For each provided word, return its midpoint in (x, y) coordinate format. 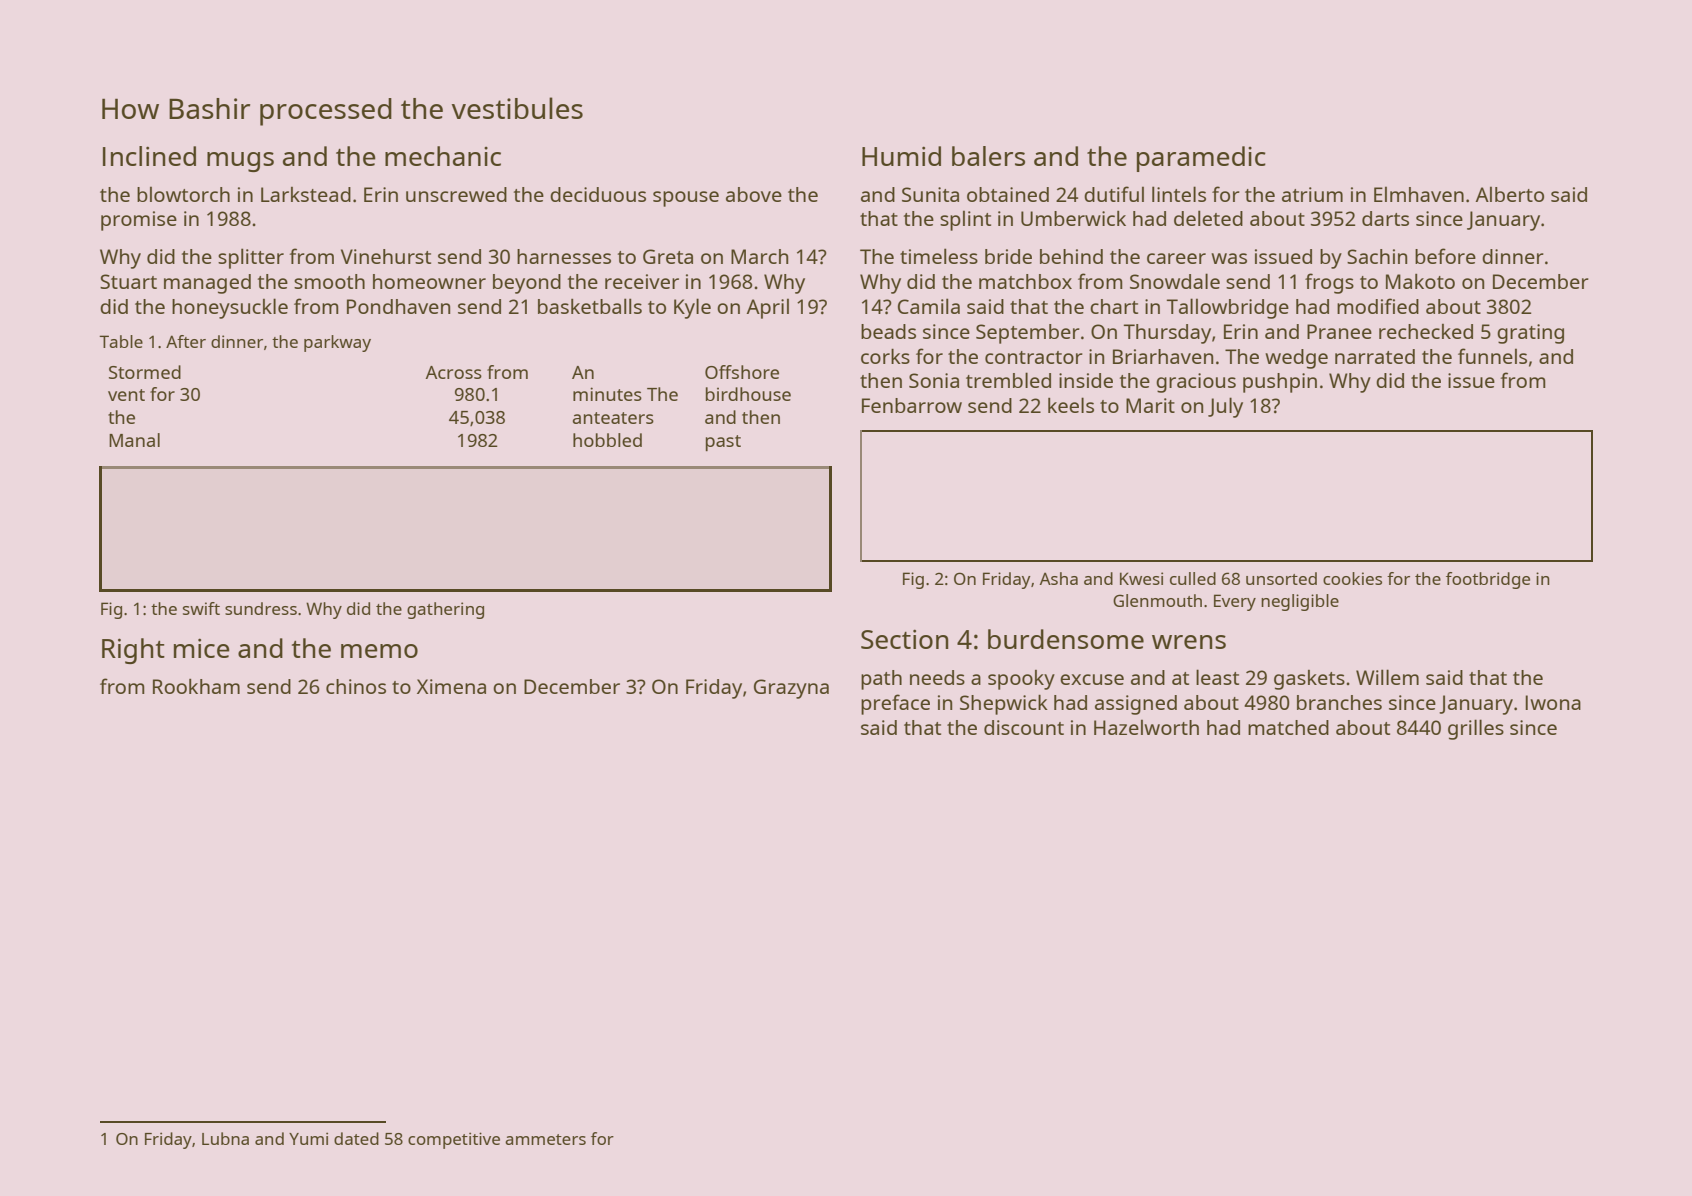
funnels (1492, 356)
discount (1024, 727)
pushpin (1280, 383)
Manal (134, 440)
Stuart (128, 281)
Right (133, 651)
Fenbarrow (912, 405)
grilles (1476, 729)
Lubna (225, 1138)
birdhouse (748, 394)
